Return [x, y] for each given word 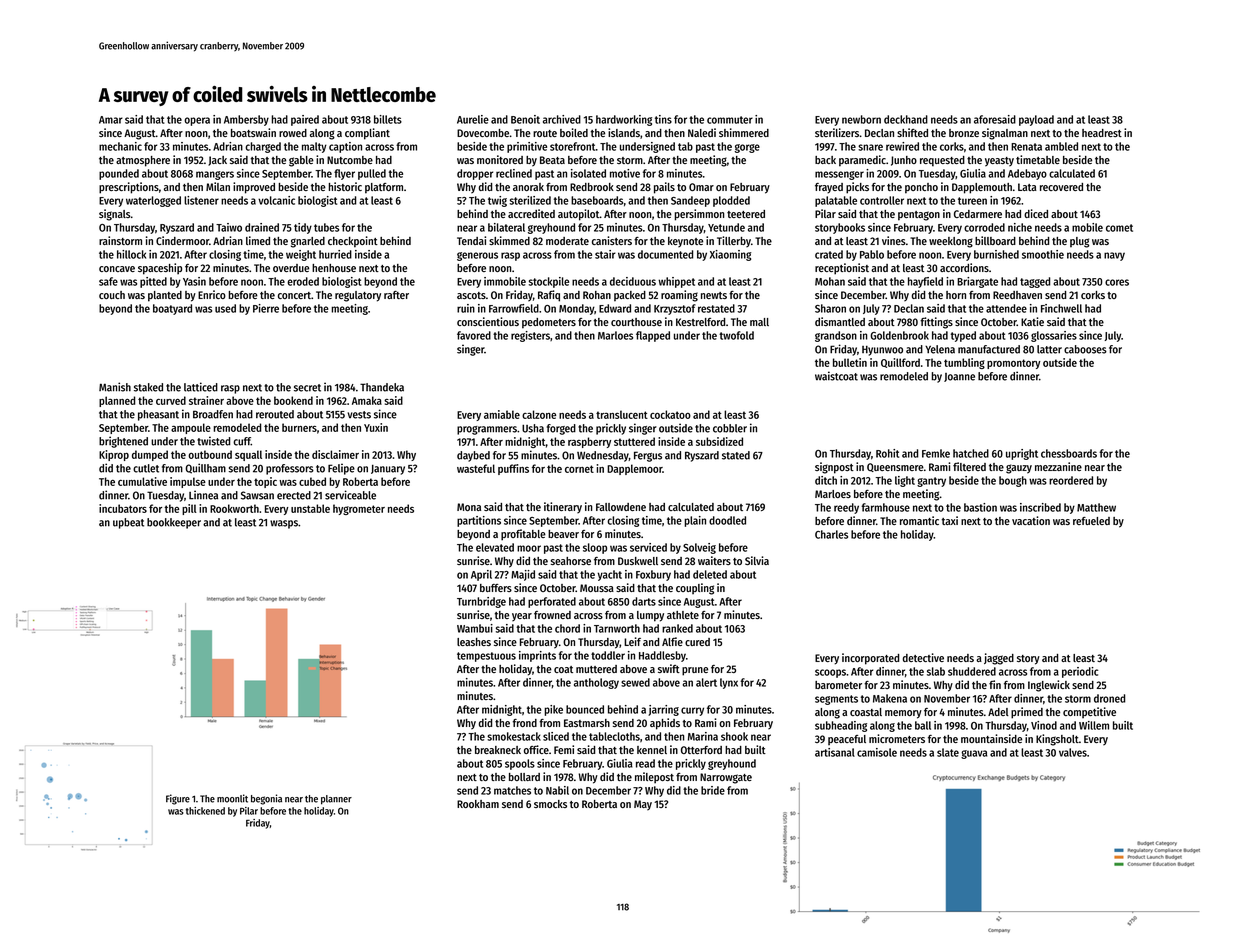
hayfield [925, 282]
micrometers [897, 738]
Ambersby [246, 120]
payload [1036, 120]
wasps [284, 524]
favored [474, 335]
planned [117, 401]
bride [713, 790]
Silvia [757, 560]
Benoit [525, 119]
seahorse [571, 561]
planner [336, 800]
